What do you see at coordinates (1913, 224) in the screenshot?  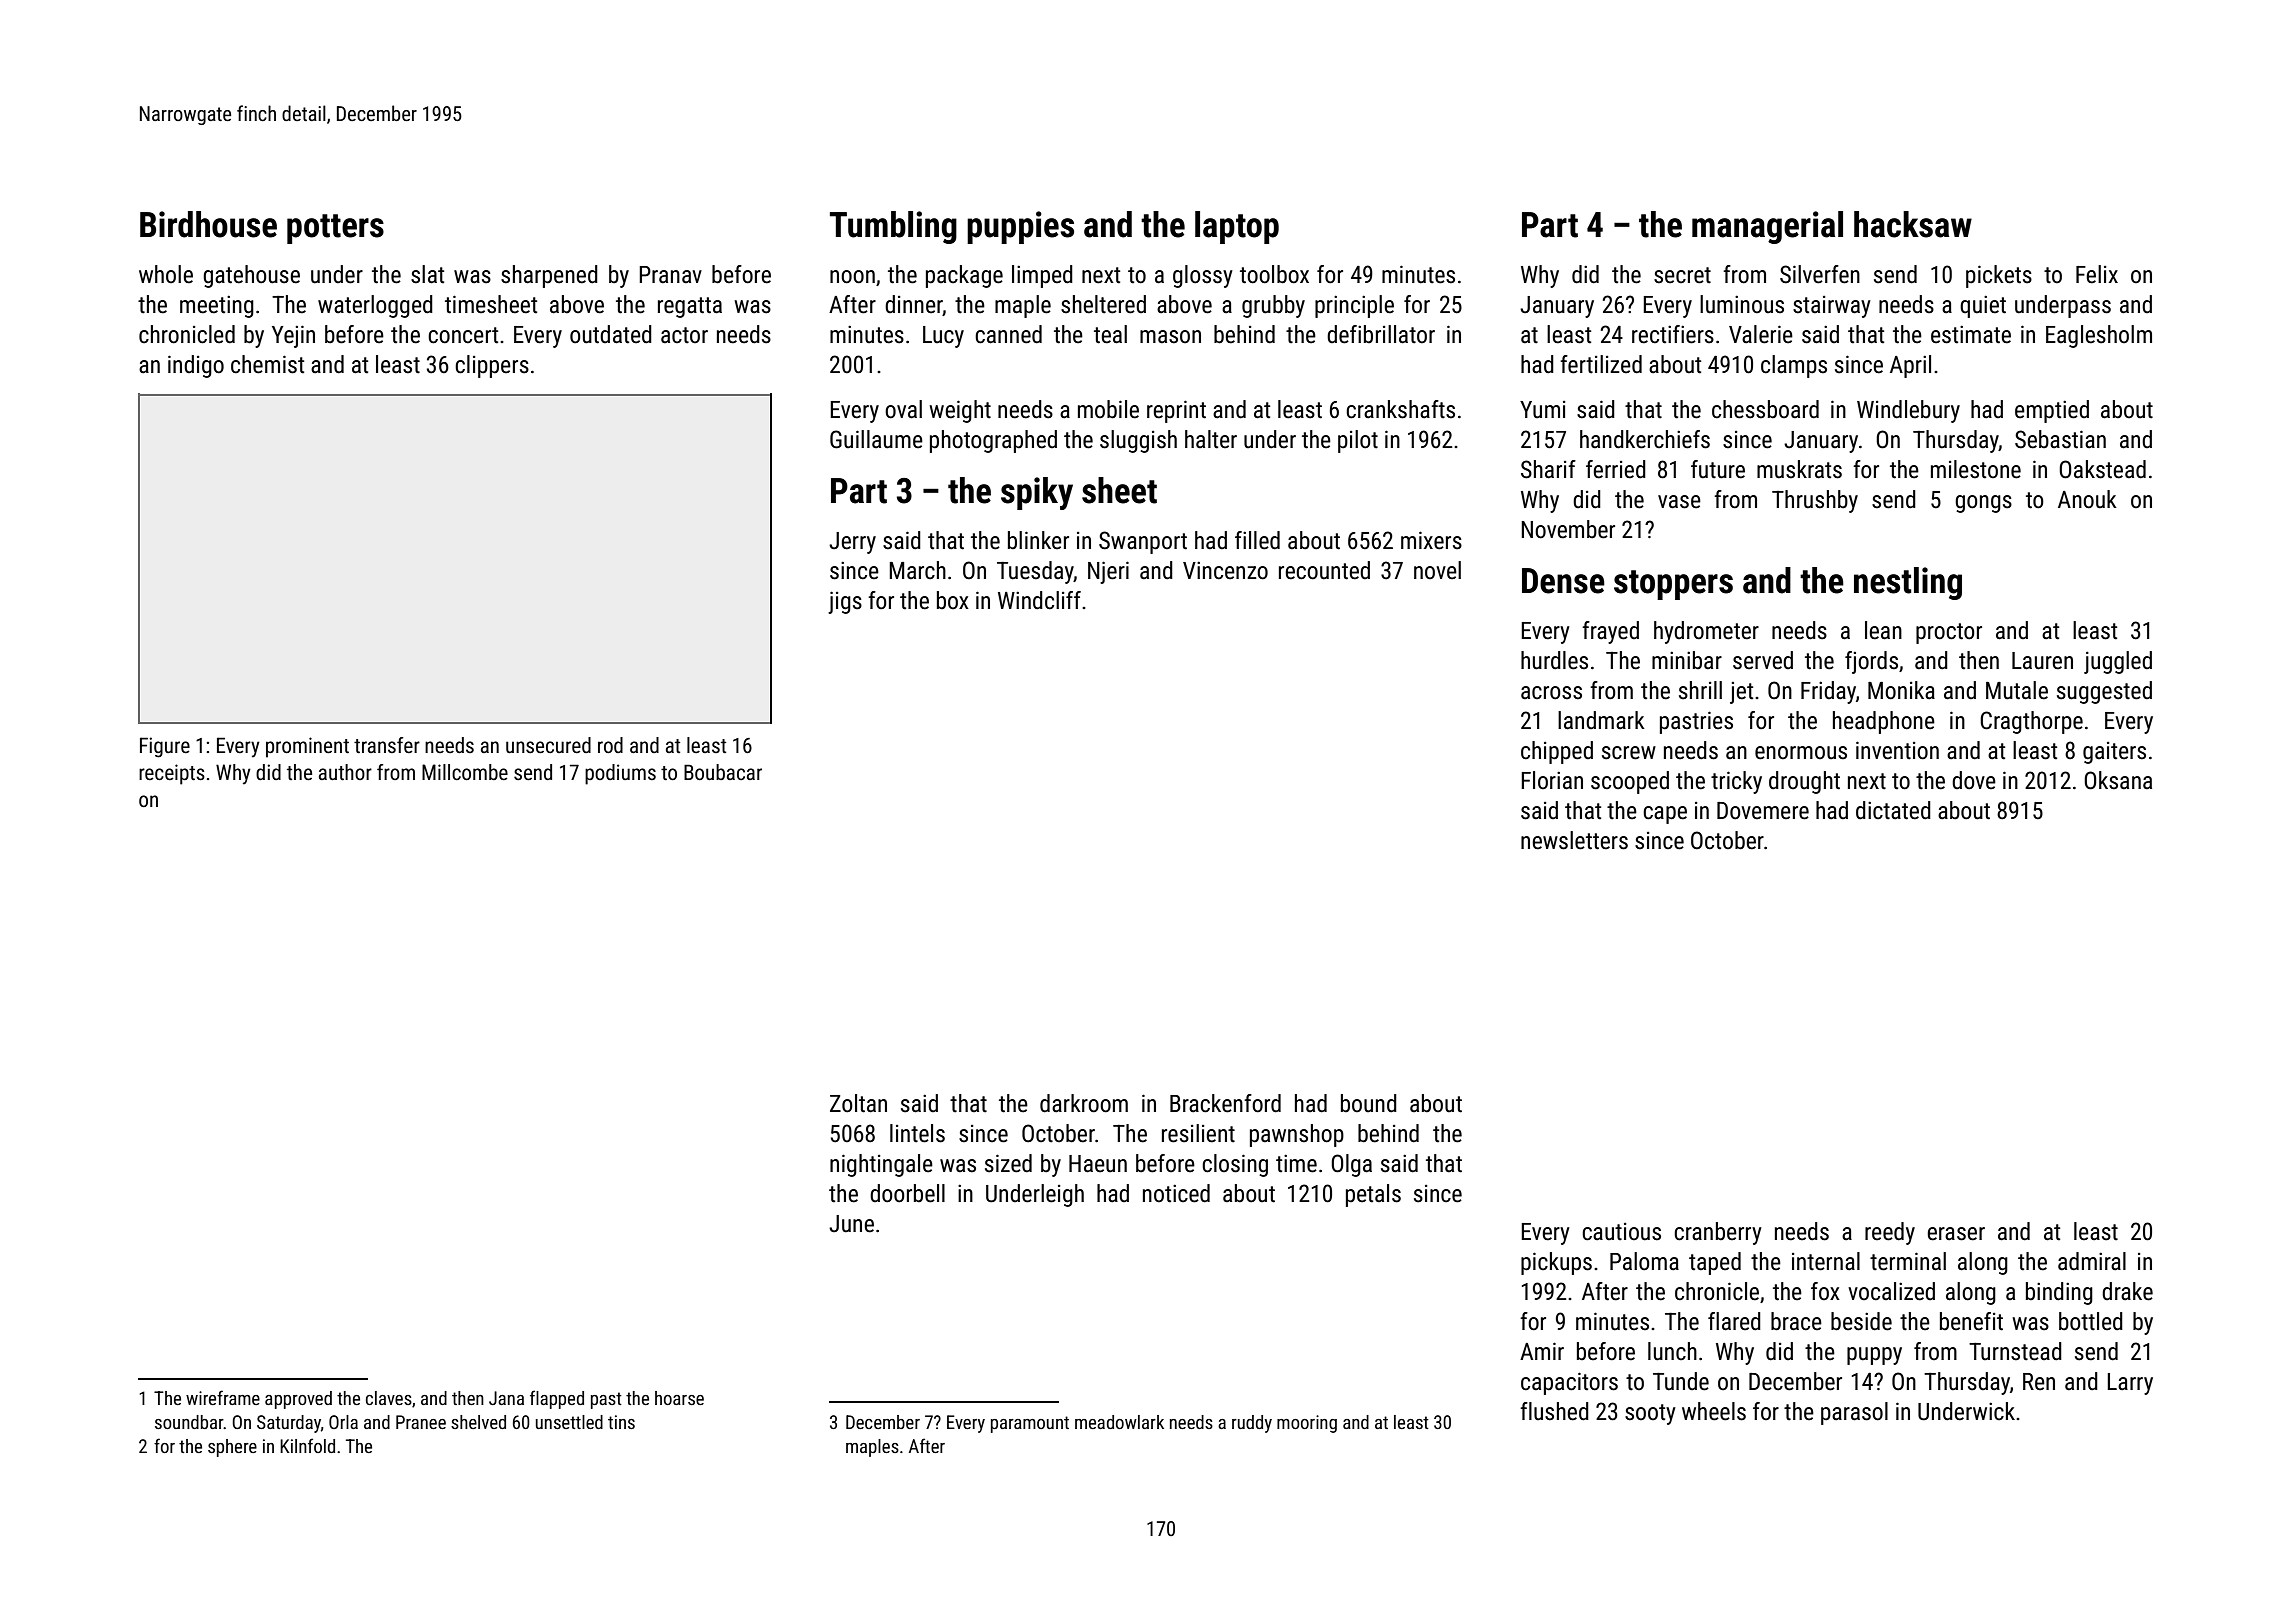 I see `hacksaw` at bounding box center [1913, 224].
